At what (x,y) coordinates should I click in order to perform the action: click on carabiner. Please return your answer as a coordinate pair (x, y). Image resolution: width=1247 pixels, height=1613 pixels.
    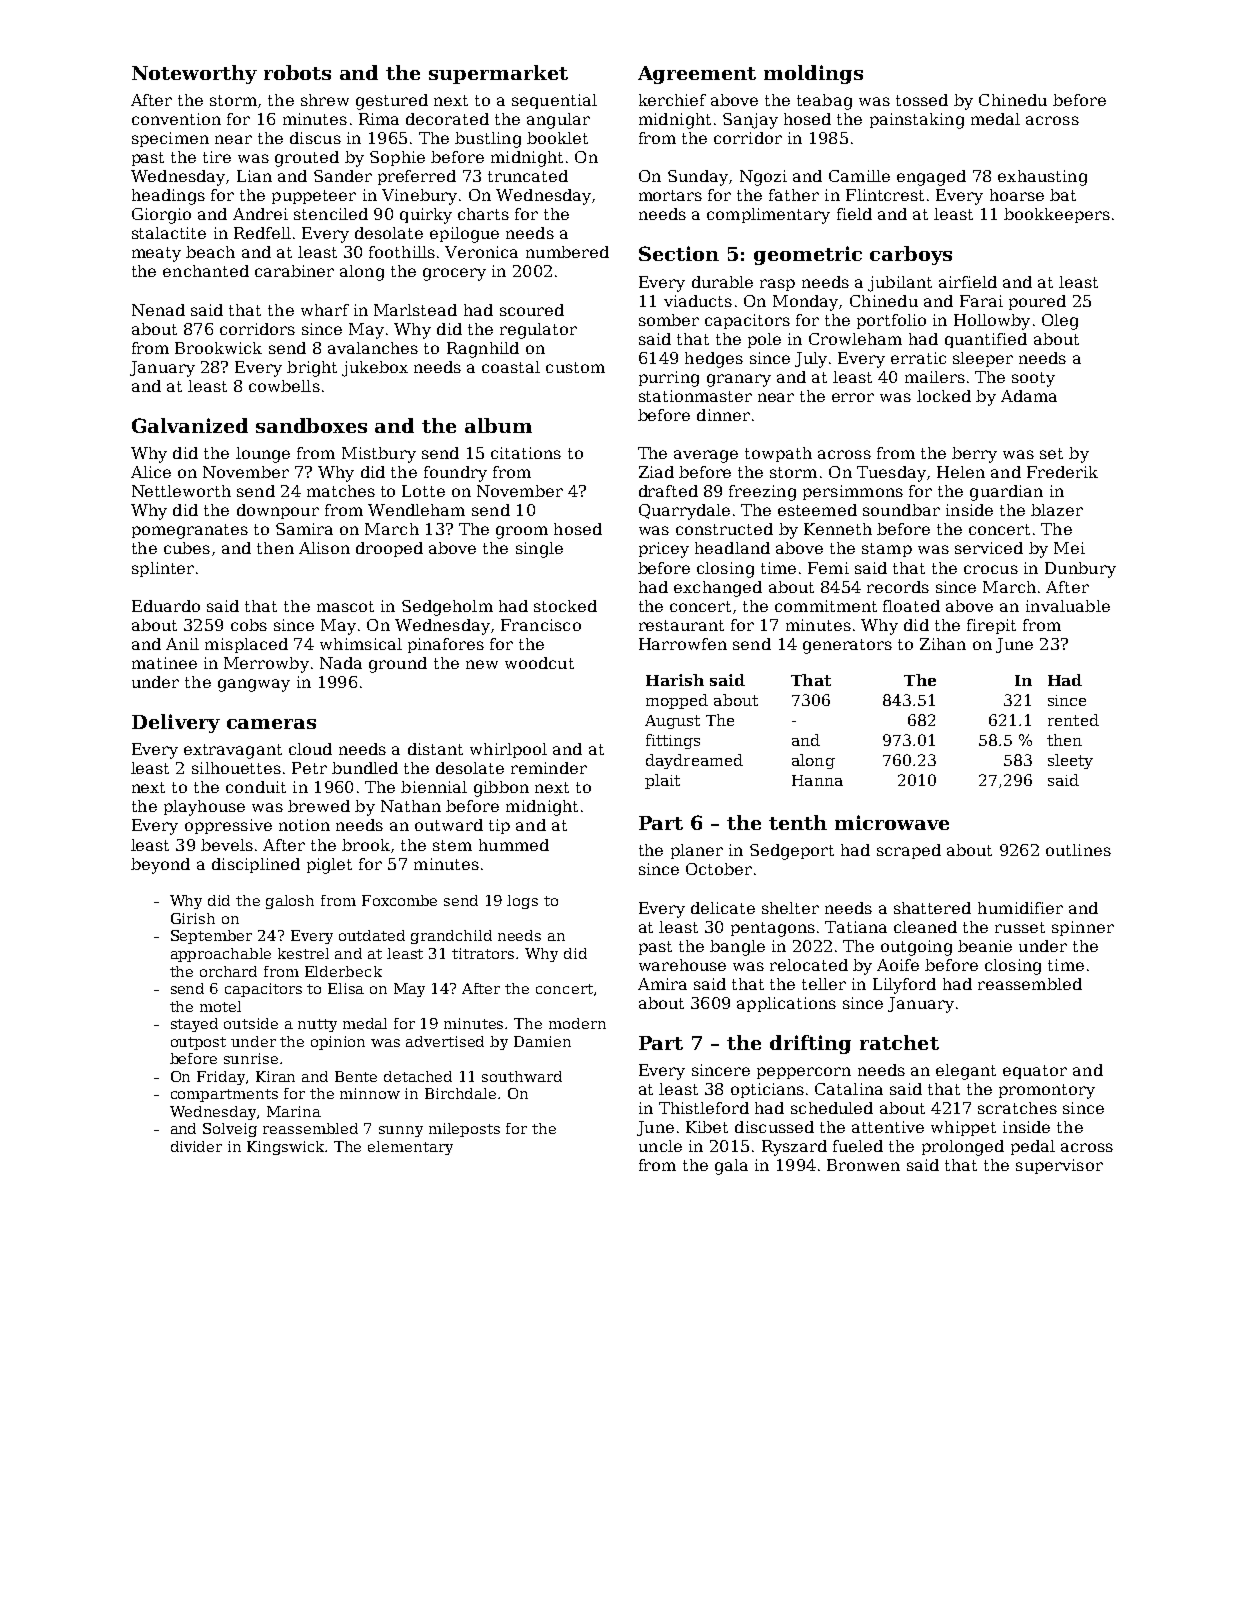
    Looking at the image, I should click on (294, 271).
